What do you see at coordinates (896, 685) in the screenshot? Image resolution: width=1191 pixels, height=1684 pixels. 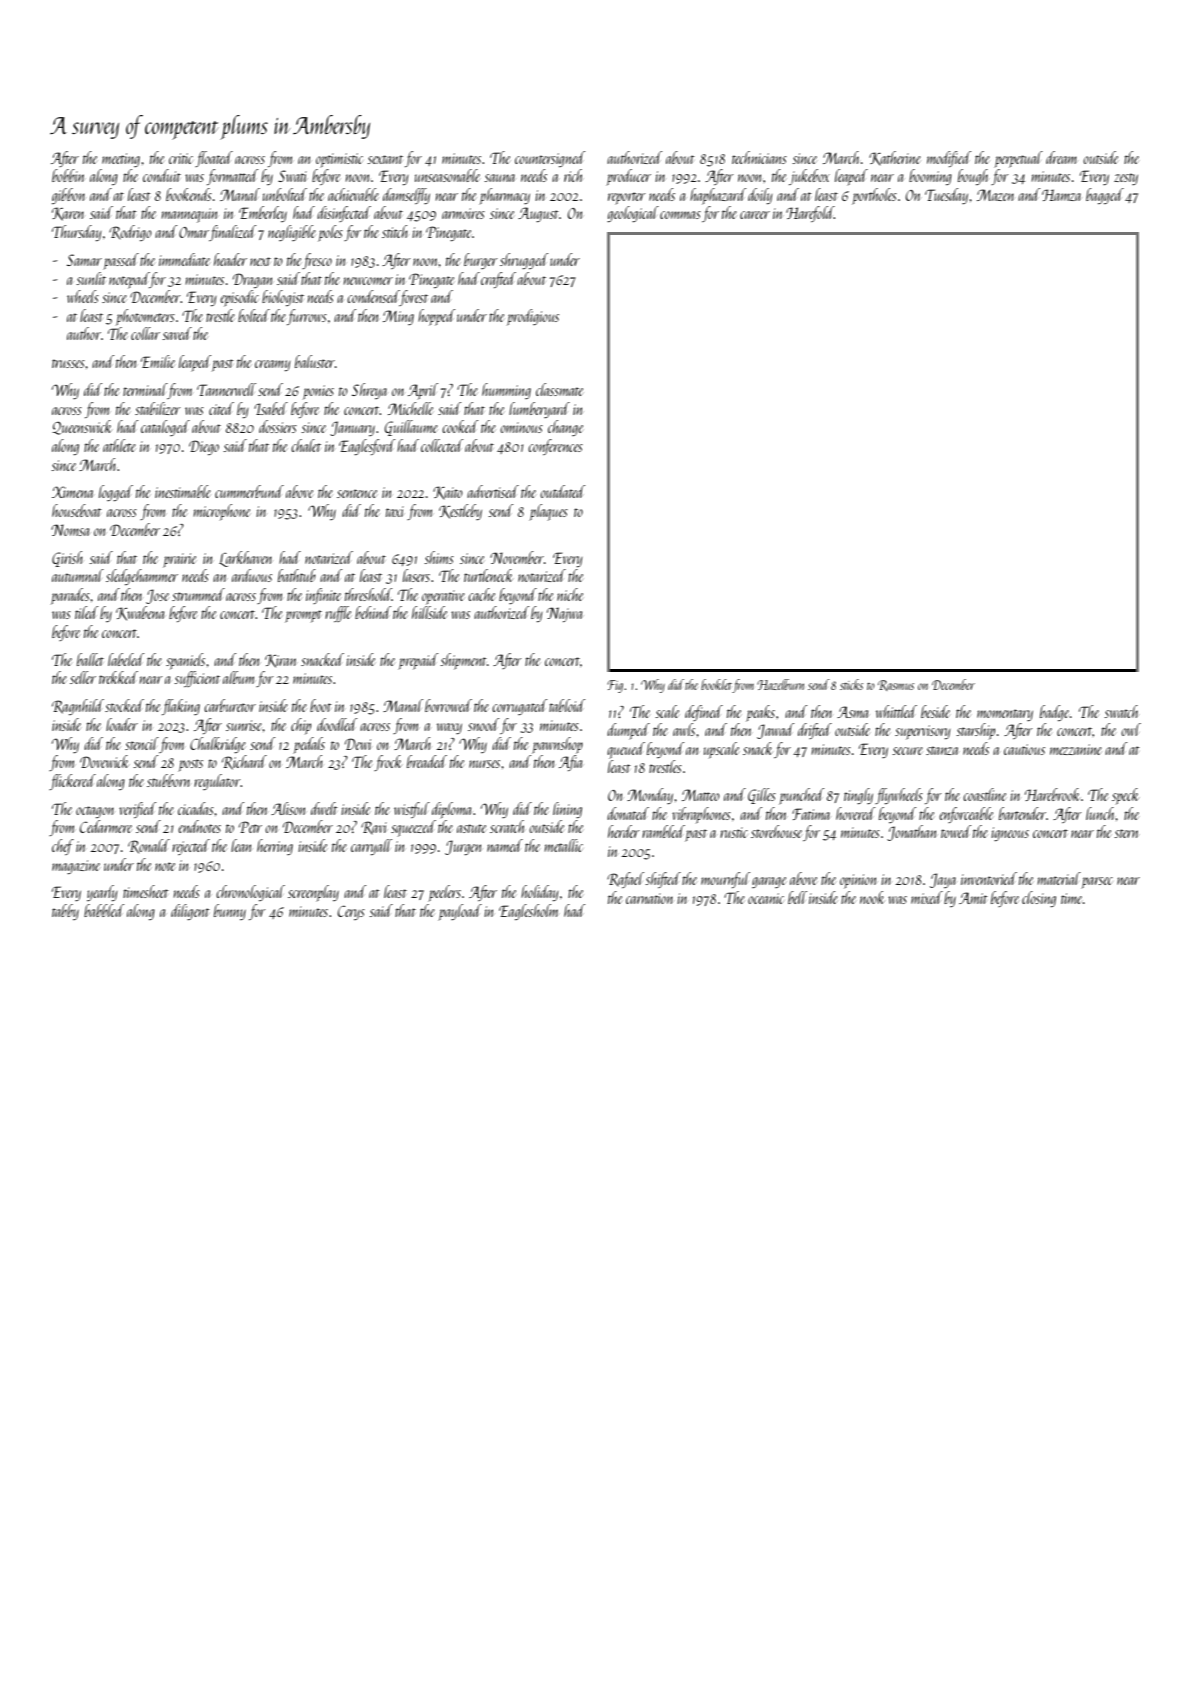 I see `Rasmus` at bounding box center [896, 685].
